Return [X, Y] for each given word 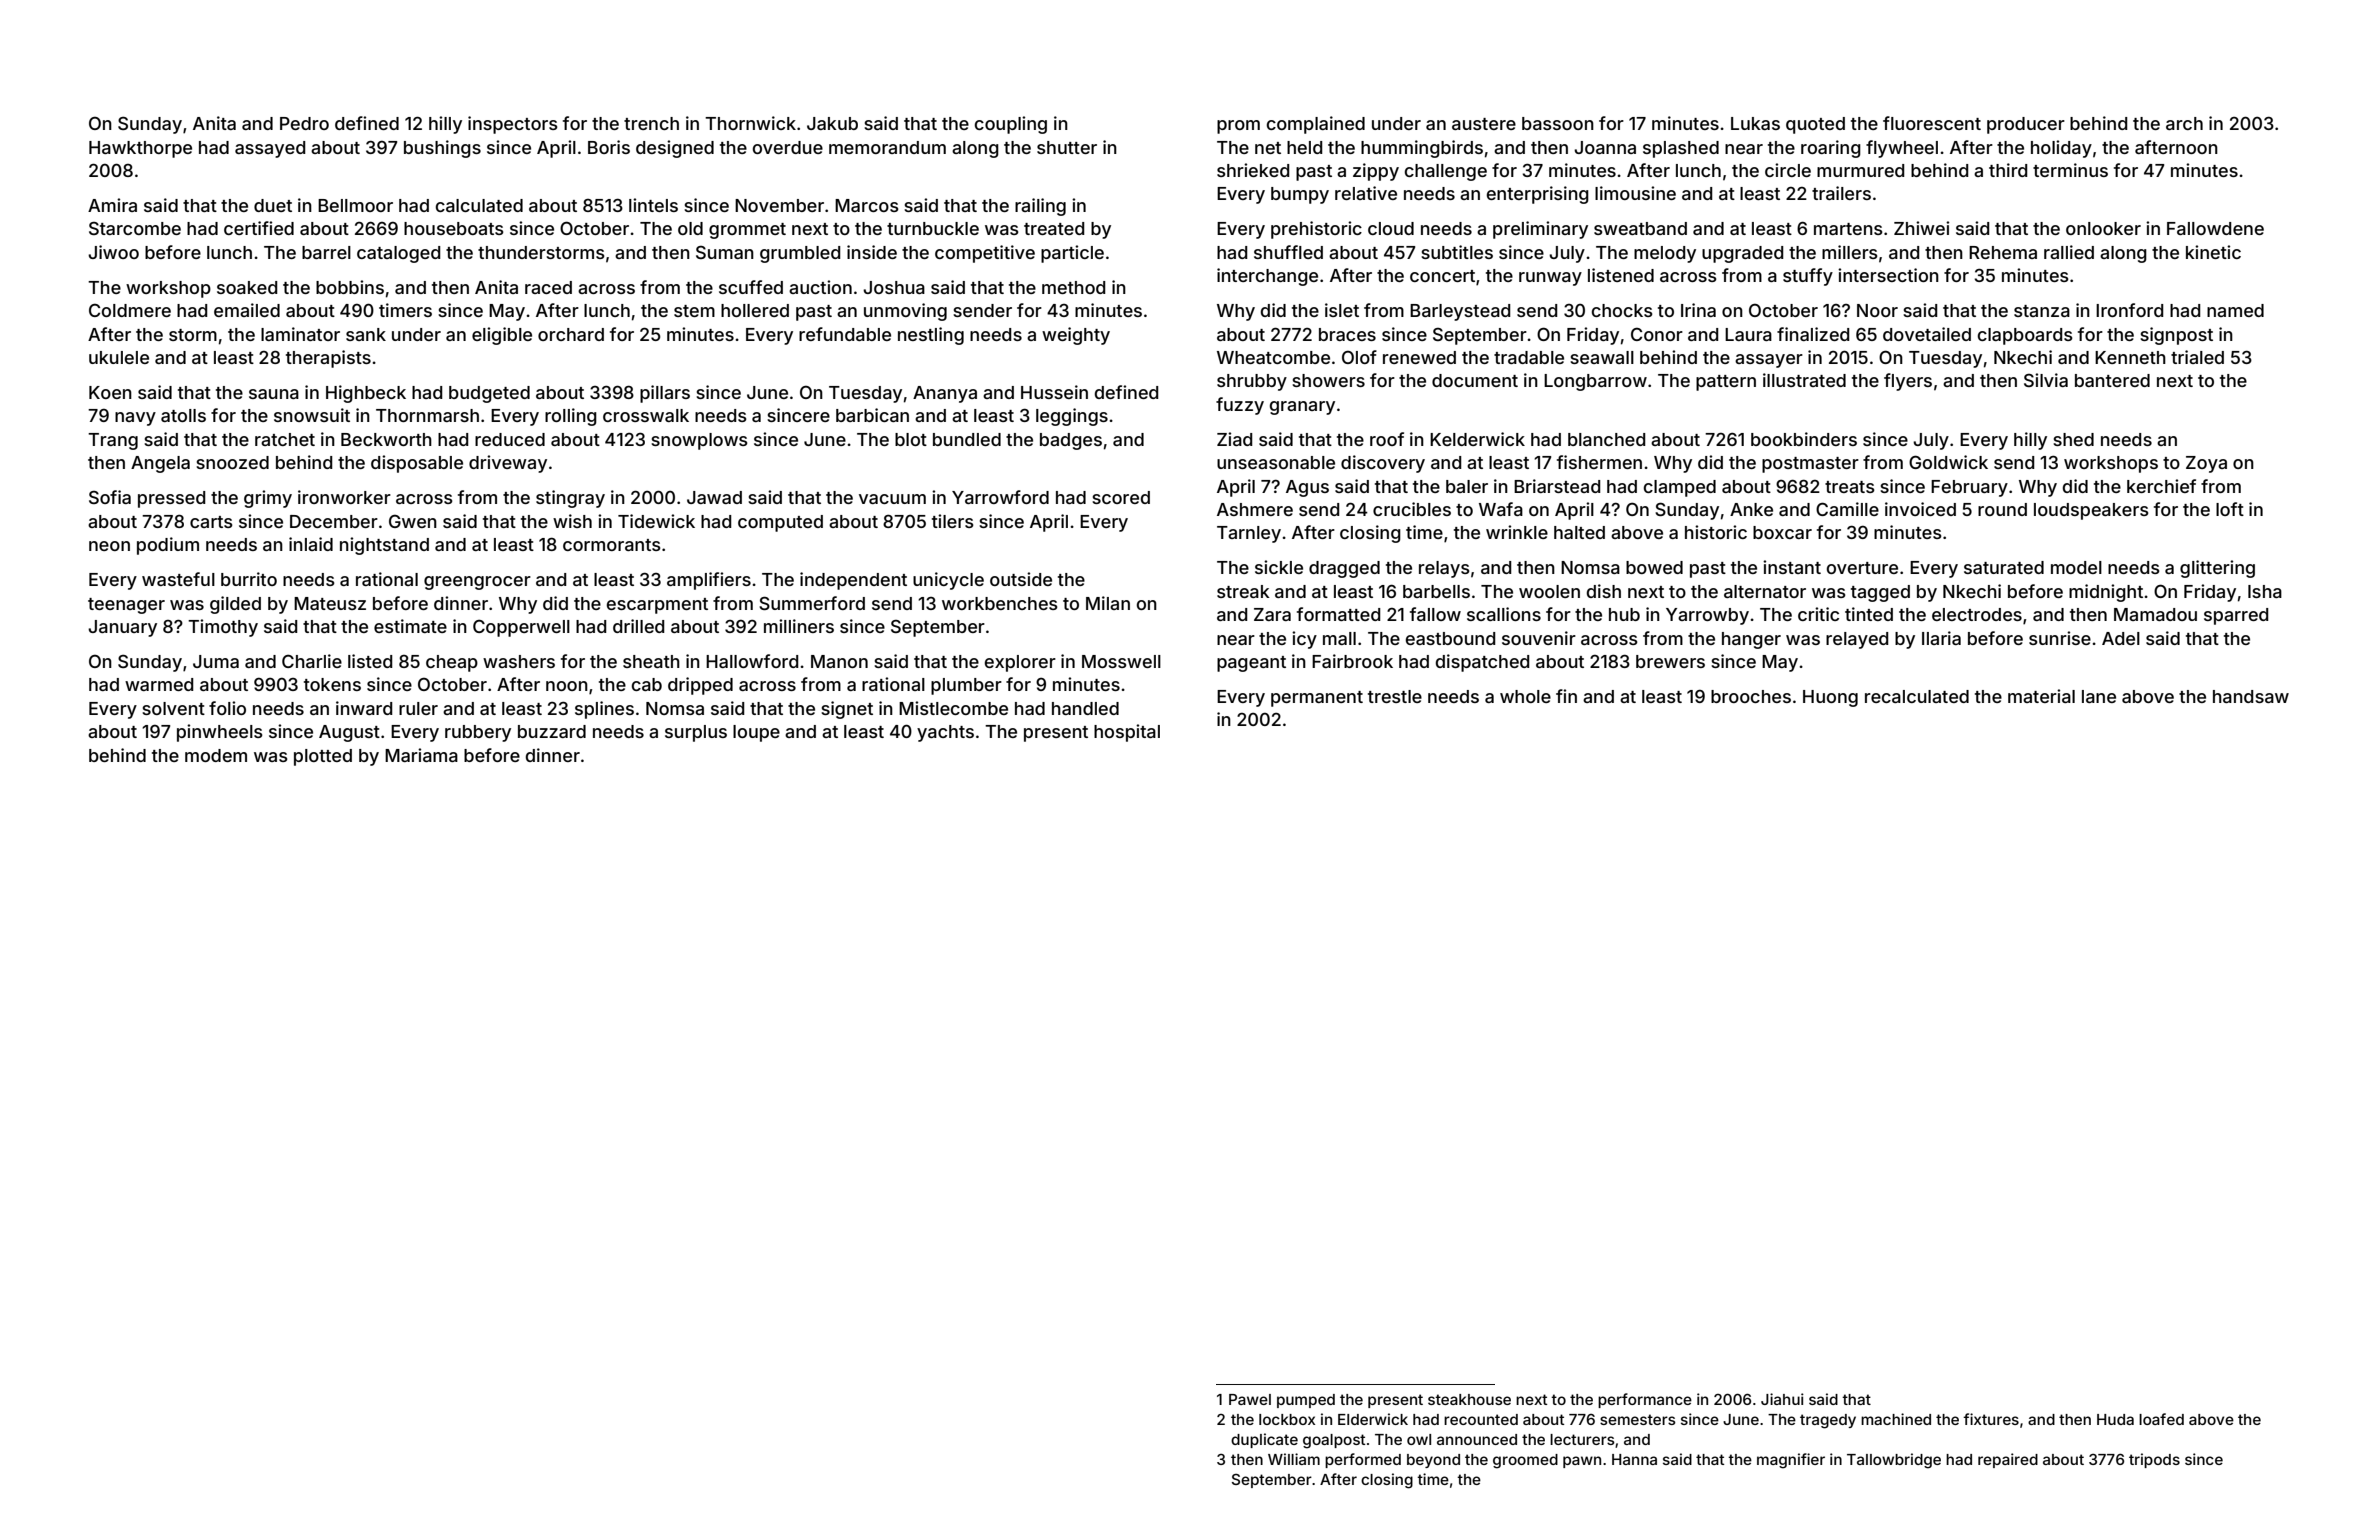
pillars [665, 394]
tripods [2154, 1460]
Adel [2121, 638]
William [1294, 1459]
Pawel [1250, 1399]
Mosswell [1121, 661]
